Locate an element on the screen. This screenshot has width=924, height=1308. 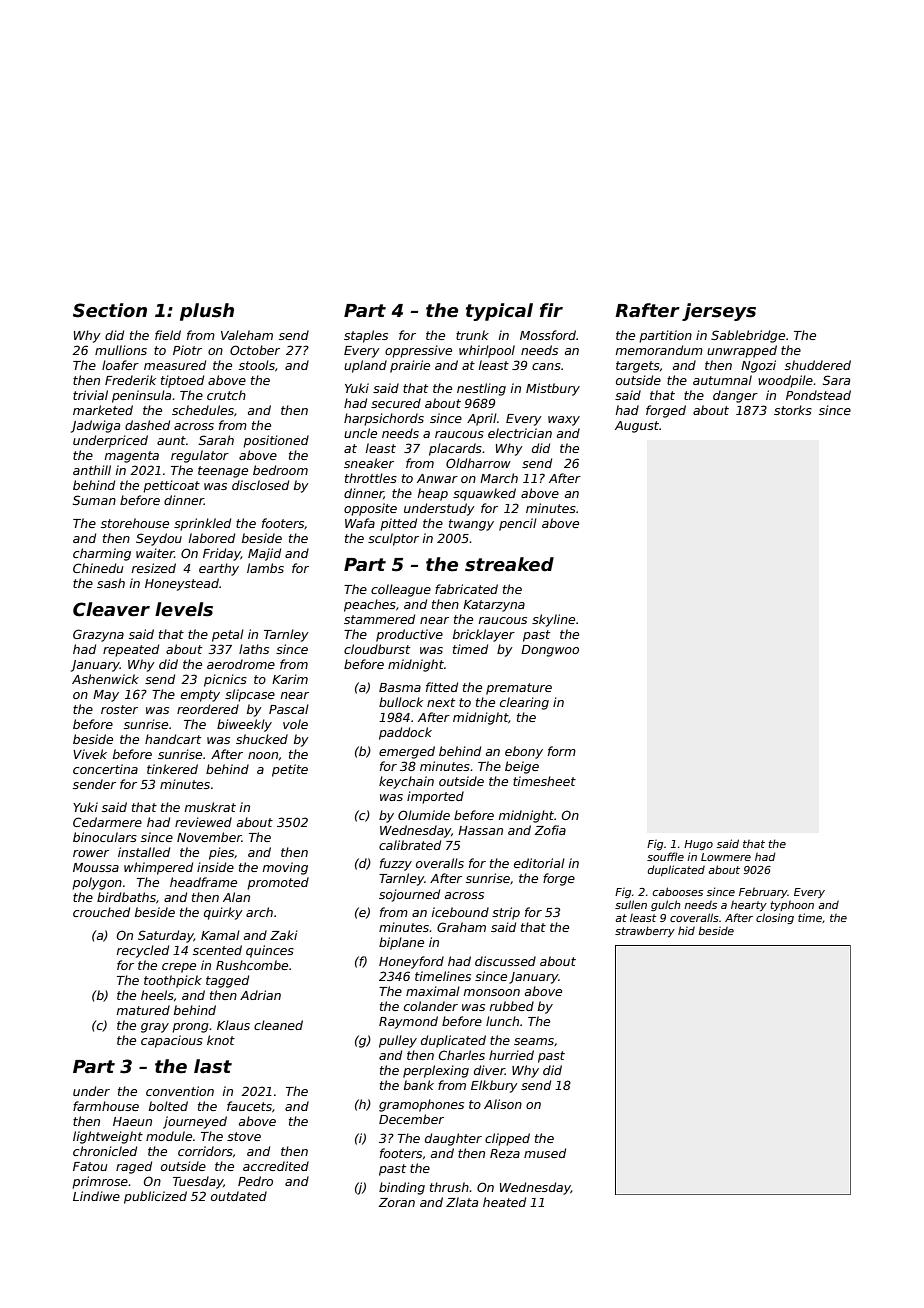
polygon is located at coordinates (97, 883).
